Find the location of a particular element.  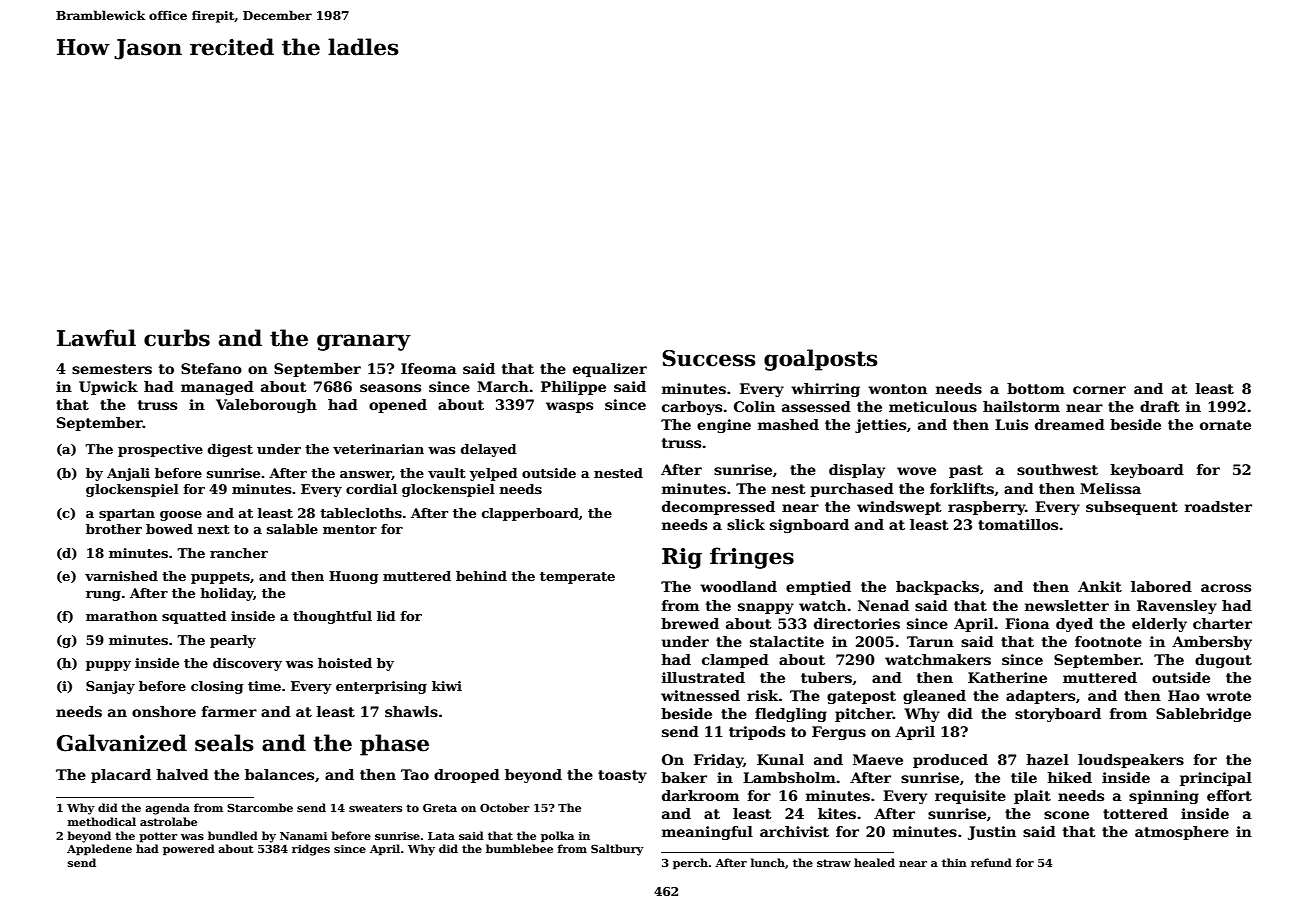

goalposts is located at coordinates (821, 360).
